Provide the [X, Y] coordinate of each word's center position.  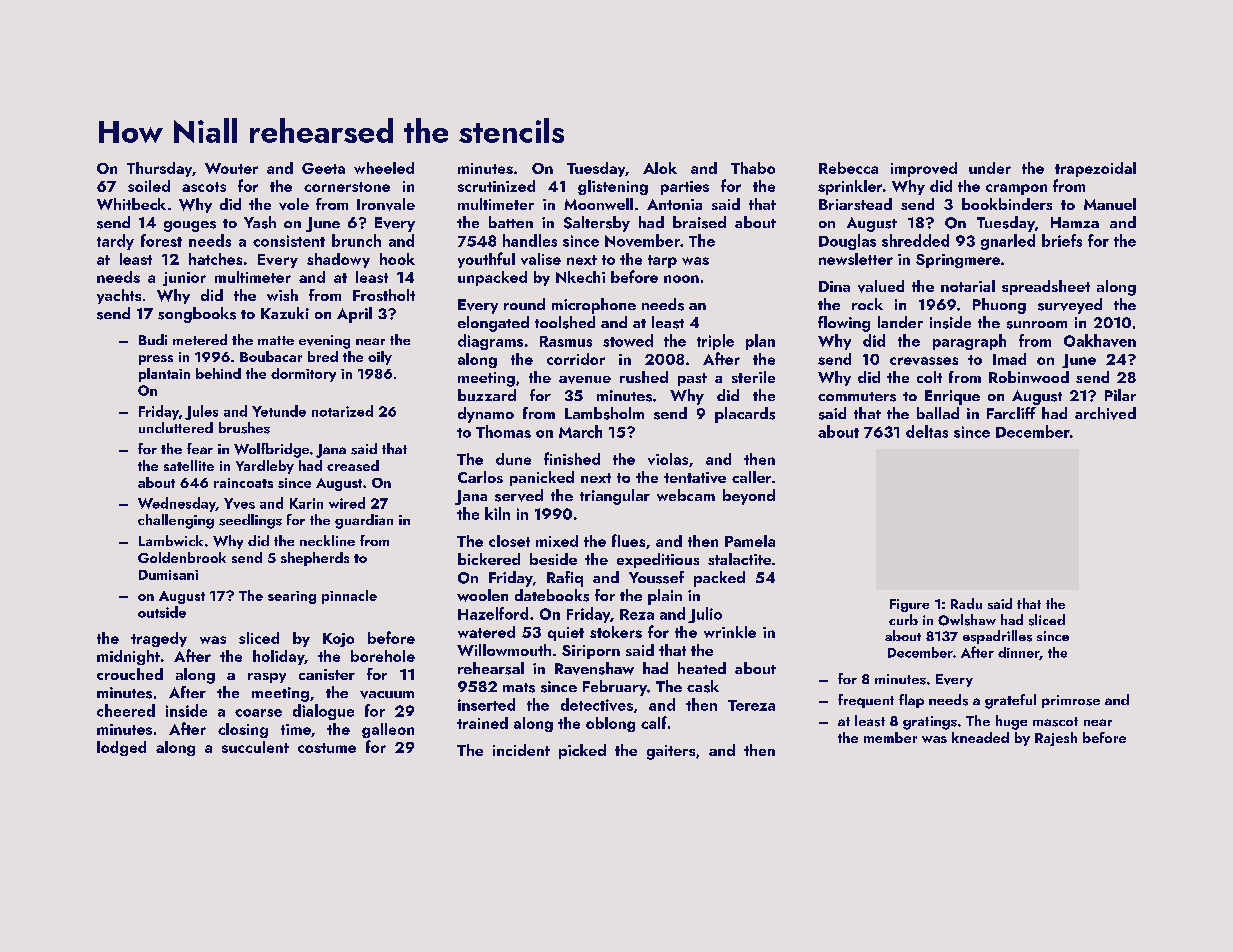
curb [903, 619]
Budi [153, 339]
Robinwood [1029, 377]
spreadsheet [1046, 287]
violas [668, 459]
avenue [585, 380]
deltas [927, 431]
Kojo [338, 640]
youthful [486, 260]
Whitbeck [131, 204]
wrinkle [730, 632]
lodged [121, 748]
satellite [189, 465]
